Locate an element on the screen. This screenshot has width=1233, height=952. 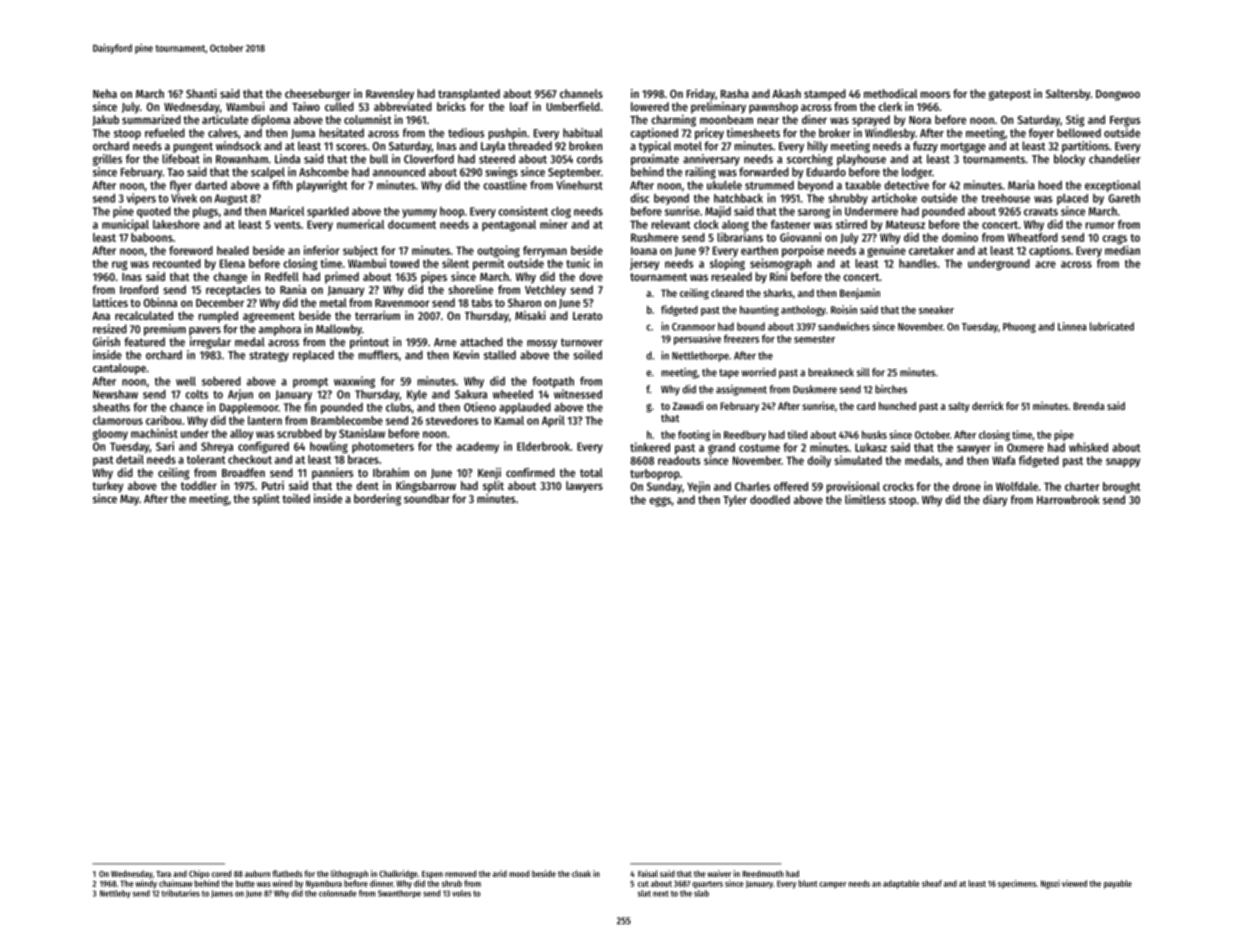
typical is located at coordinates (655, 147).
